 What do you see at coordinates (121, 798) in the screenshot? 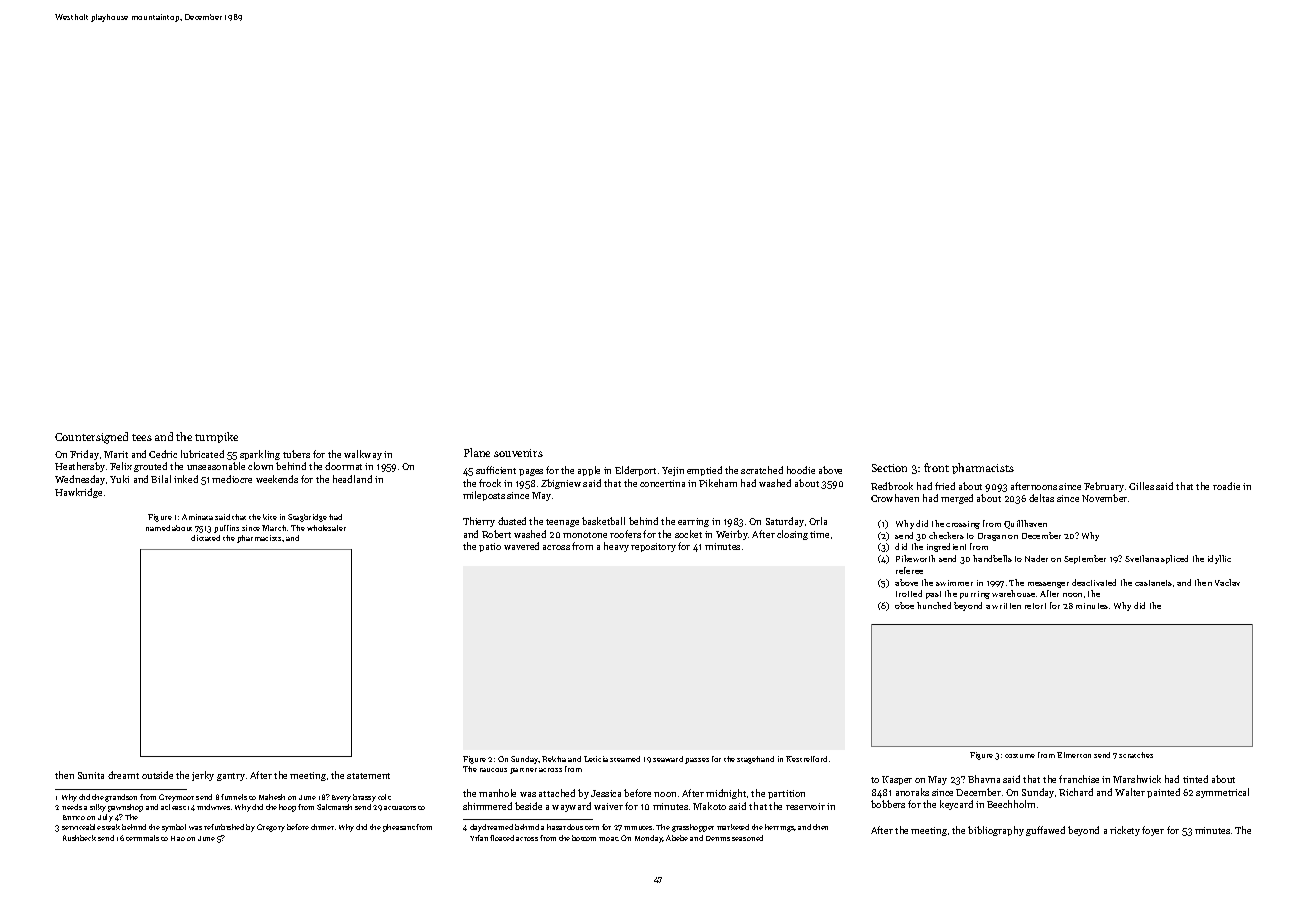
I see `grandson` at bounding box center [121, 798].
